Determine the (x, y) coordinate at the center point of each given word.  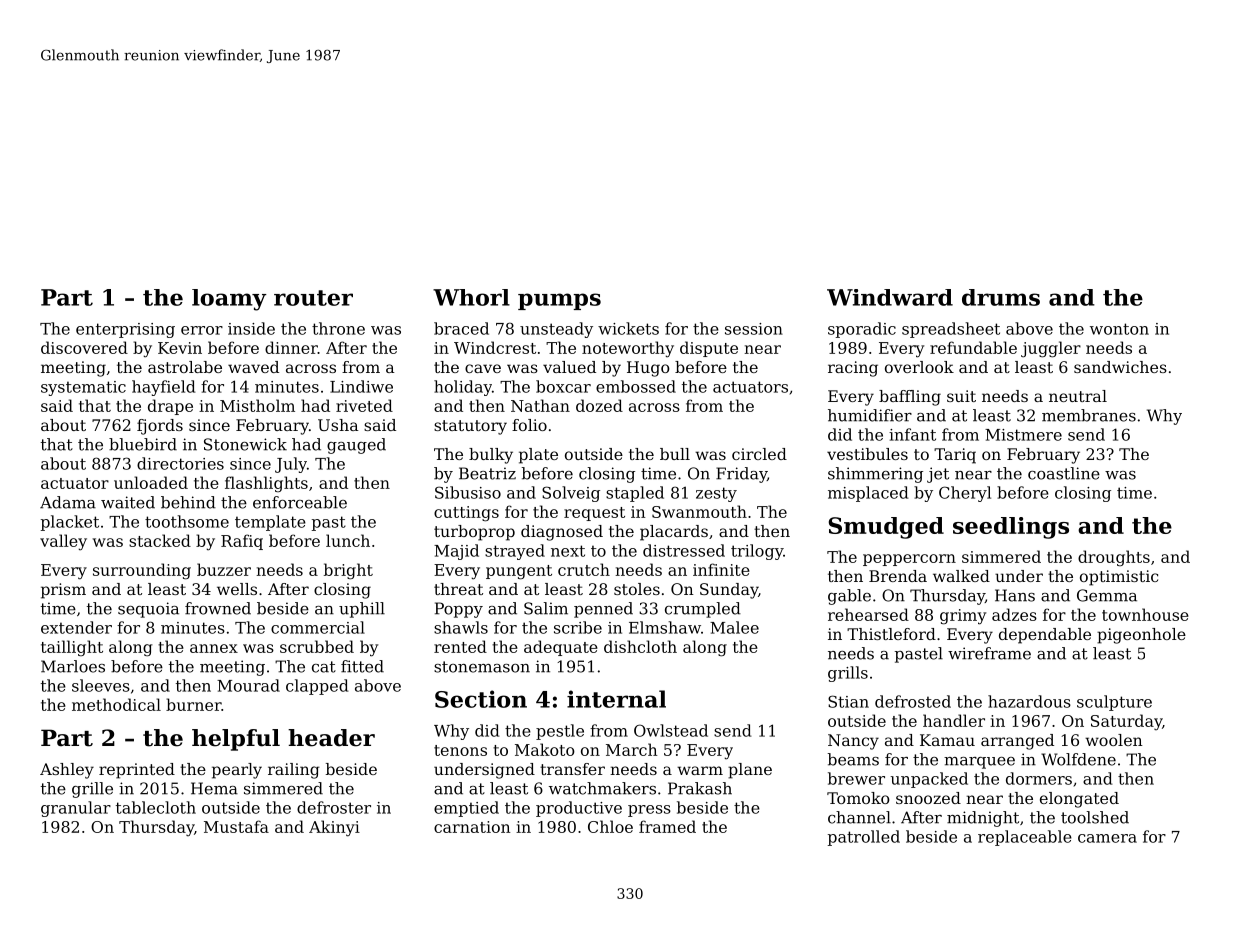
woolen (1114, 740)
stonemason (482, 667)
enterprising (125, 330)
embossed (636, 386)
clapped (317, 687)
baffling (910, 398)
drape (170, 407)
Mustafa (236, 826)
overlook (919, 367)
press (649, 811)
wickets (628, 328)
